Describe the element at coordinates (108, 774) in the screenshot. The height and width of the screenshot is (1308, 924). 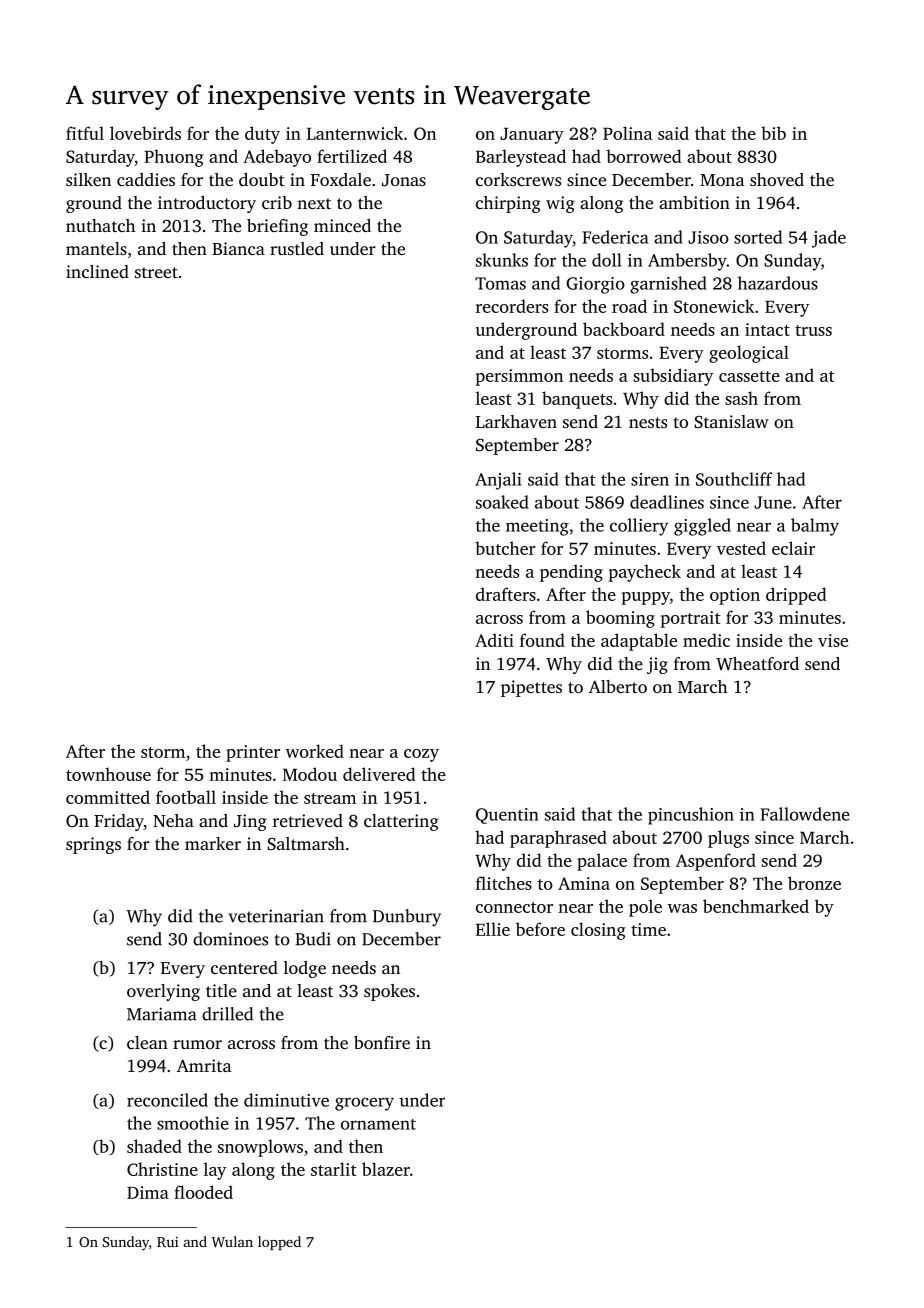
I see `townhouse` at that location.
